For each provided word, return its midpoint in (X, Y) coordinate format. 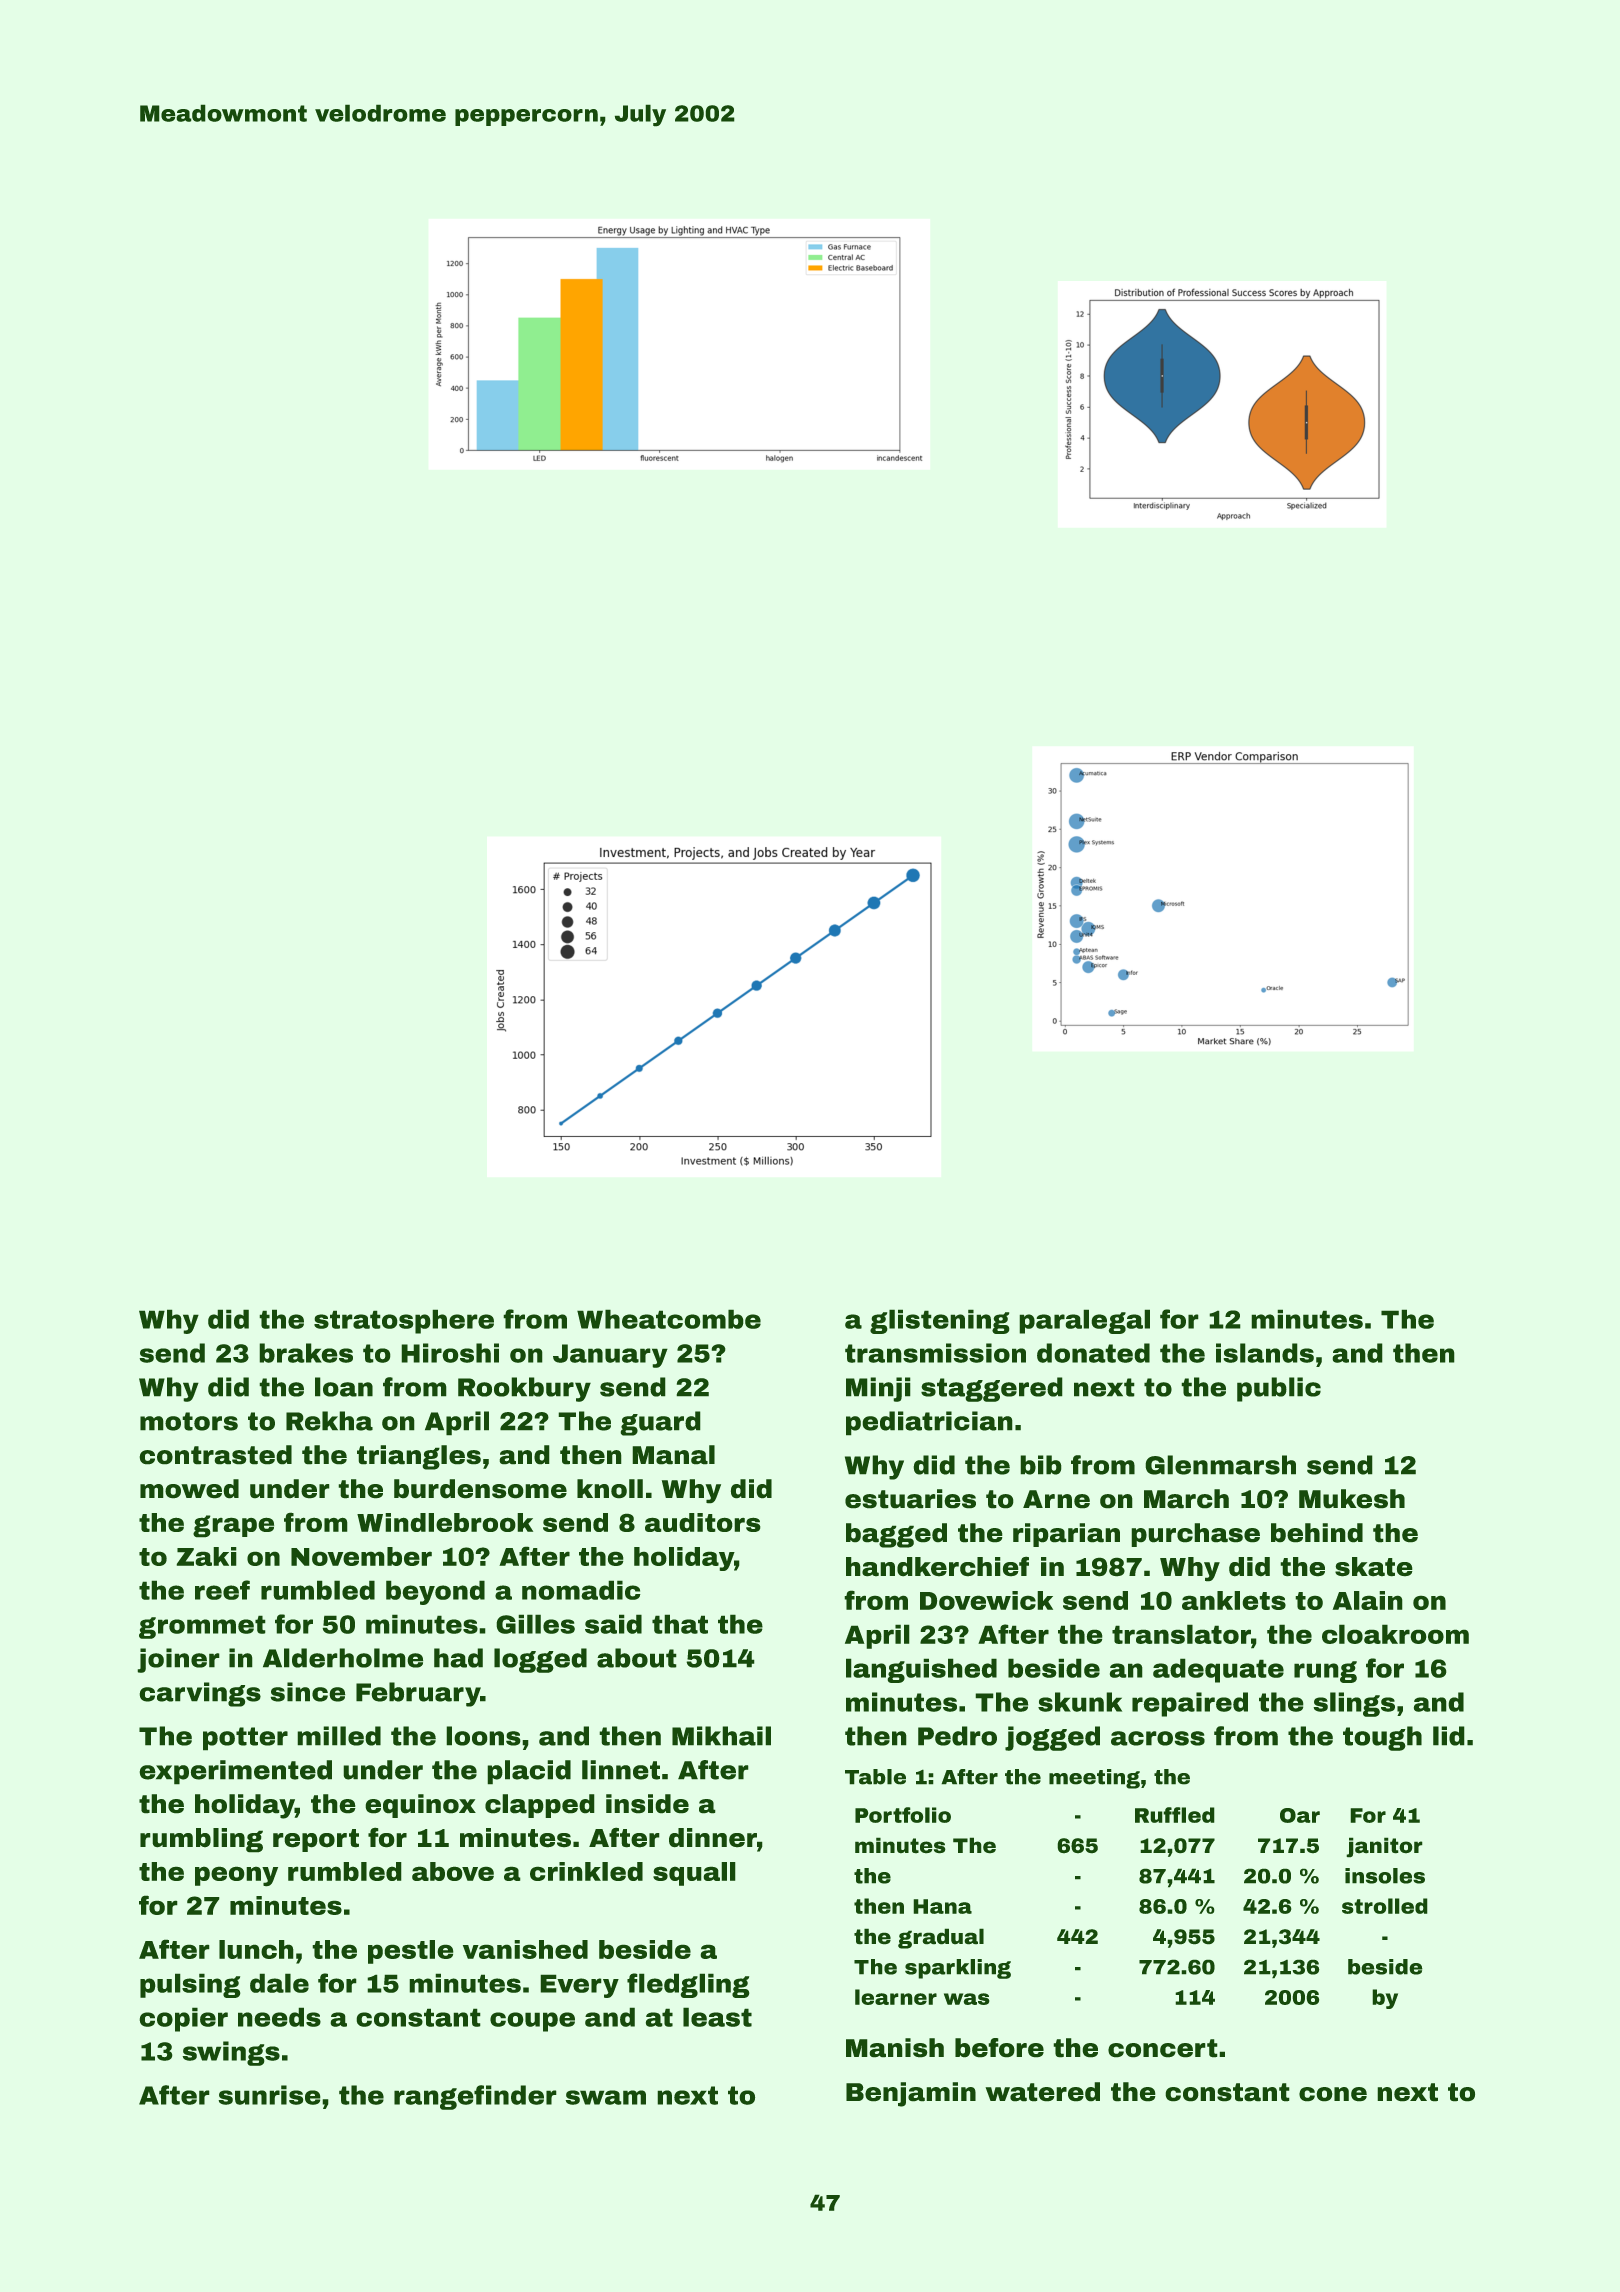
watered (1042, 2092)
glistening (940, 1321)
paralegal (1084, 1321)
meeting (1094, 1779)
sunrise (269, 2095)
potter (245, 1739)
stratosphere (404, 1321)
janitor (1384, 1847)
